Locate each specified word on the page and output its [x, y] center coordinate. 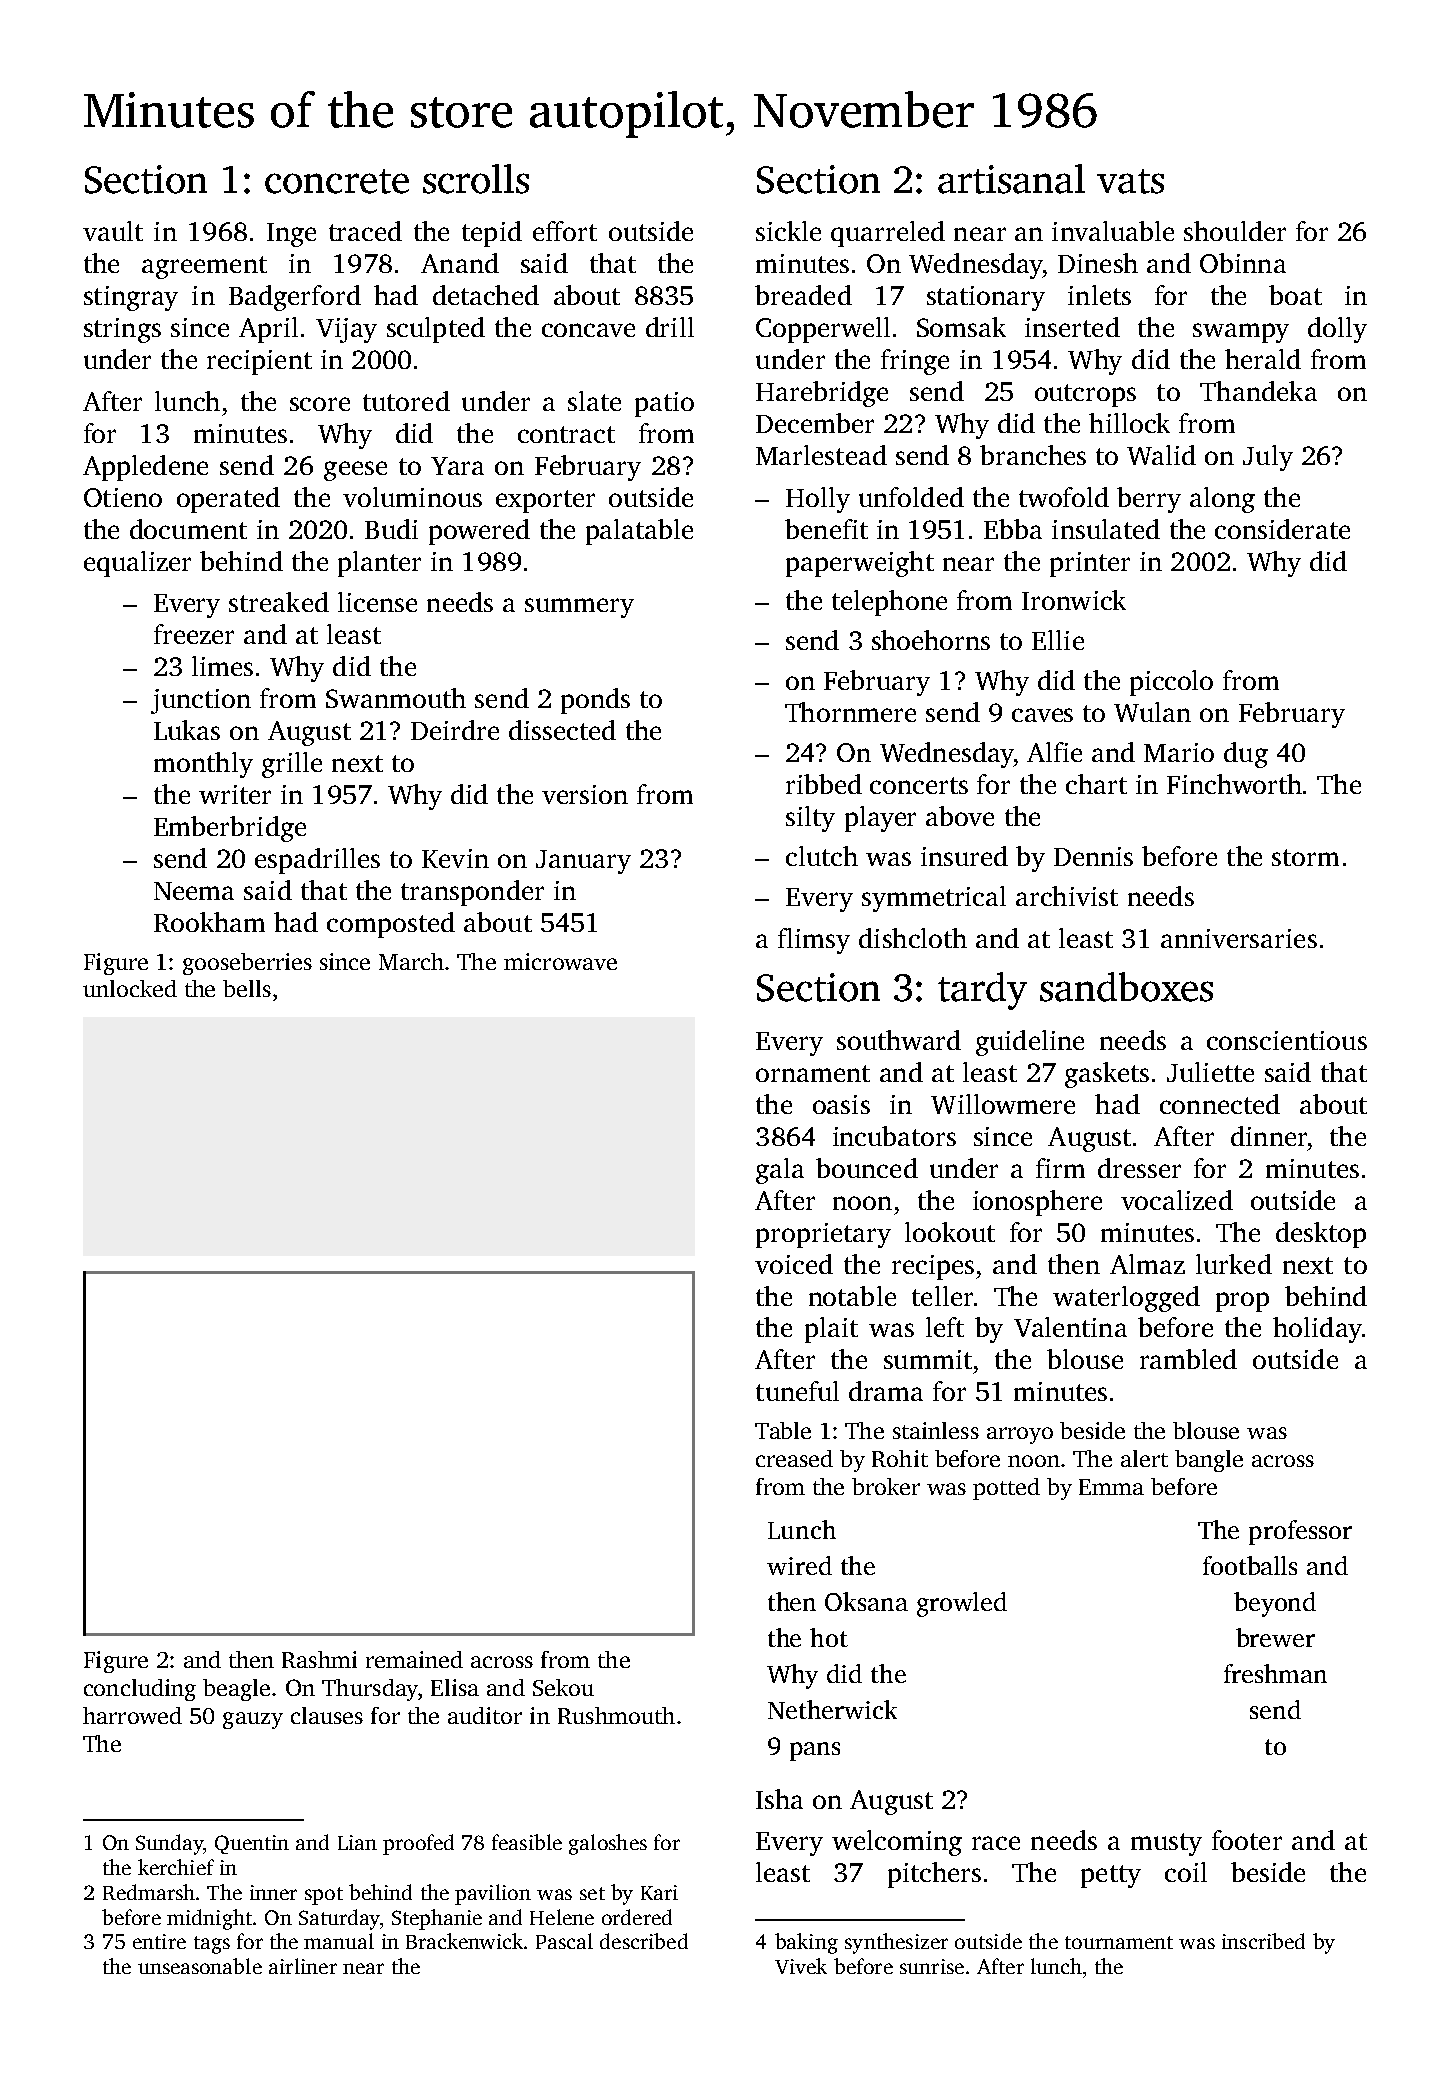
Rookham [209, 922]
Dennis [1093, 856]
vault [113, 231]
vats [1130, 181]
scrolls [476, 179]
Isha [779, 1799]
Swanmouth [396, 698]
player [880, 819]
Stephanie [437, 1919]
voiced [794, 1264]
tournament [1119, 1942]
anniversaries [1239, 938]
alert [1144, 1458]
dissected [562, 730]
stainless [936, 1430]
